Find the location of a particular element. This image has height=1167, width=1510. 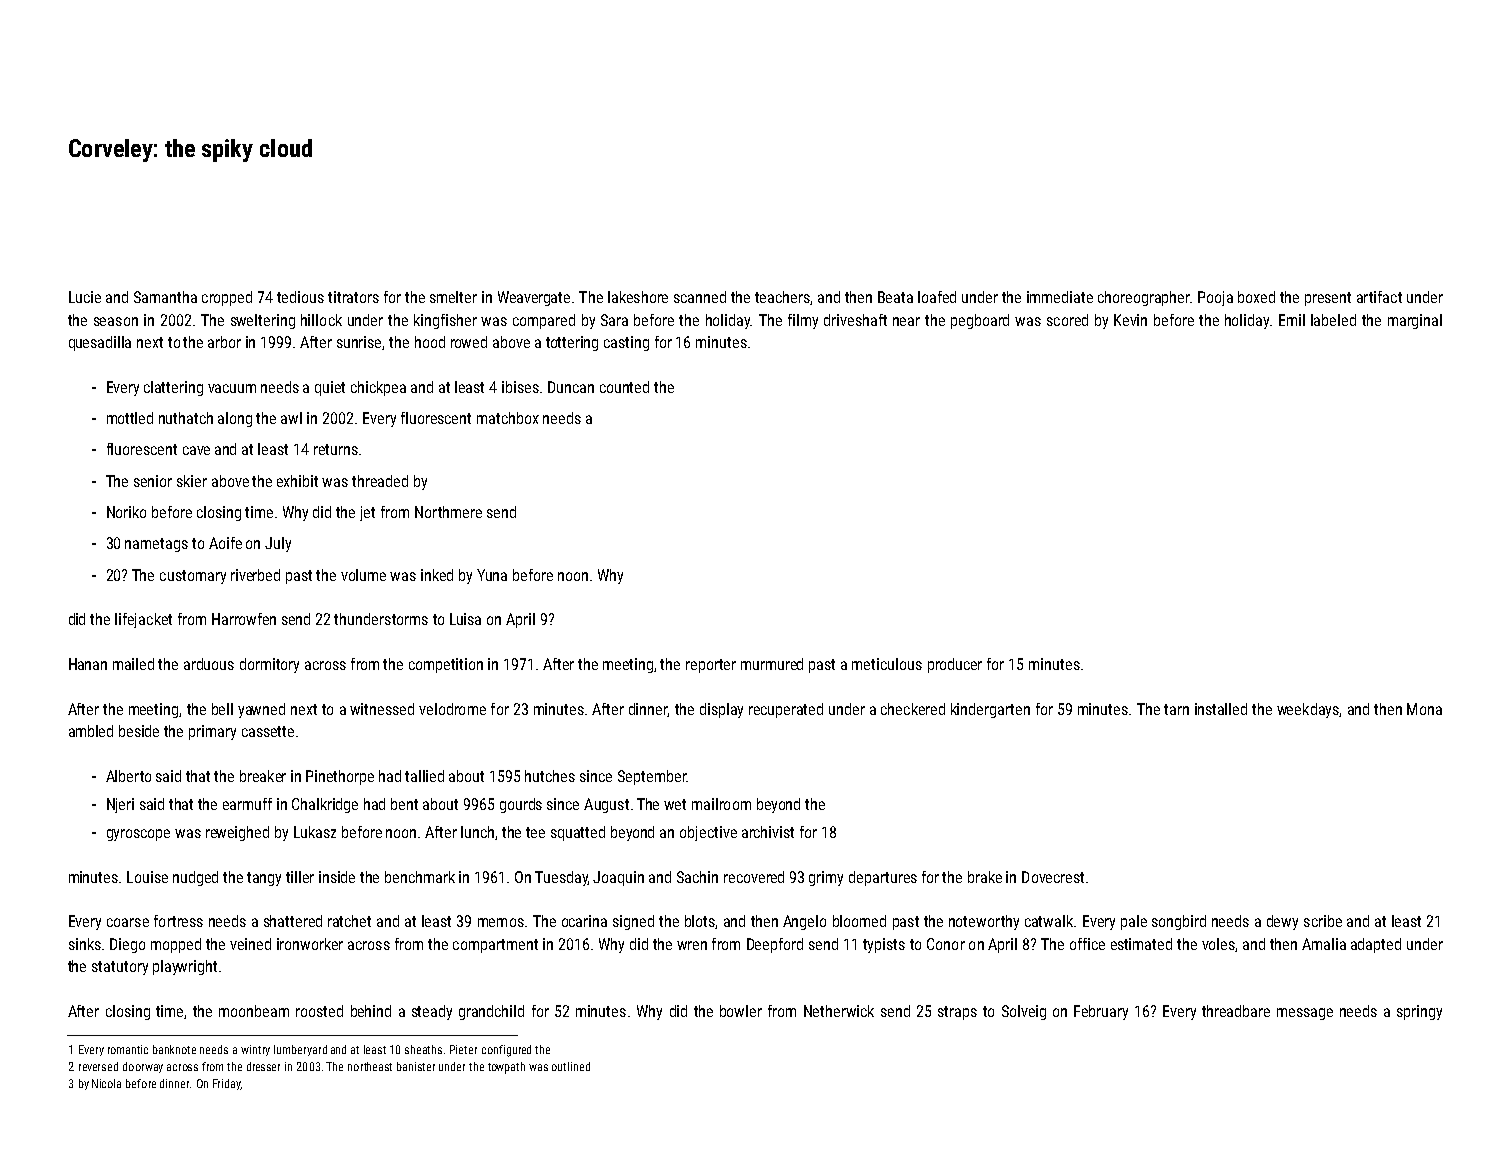

bell is located at coordinates (222, 709).
